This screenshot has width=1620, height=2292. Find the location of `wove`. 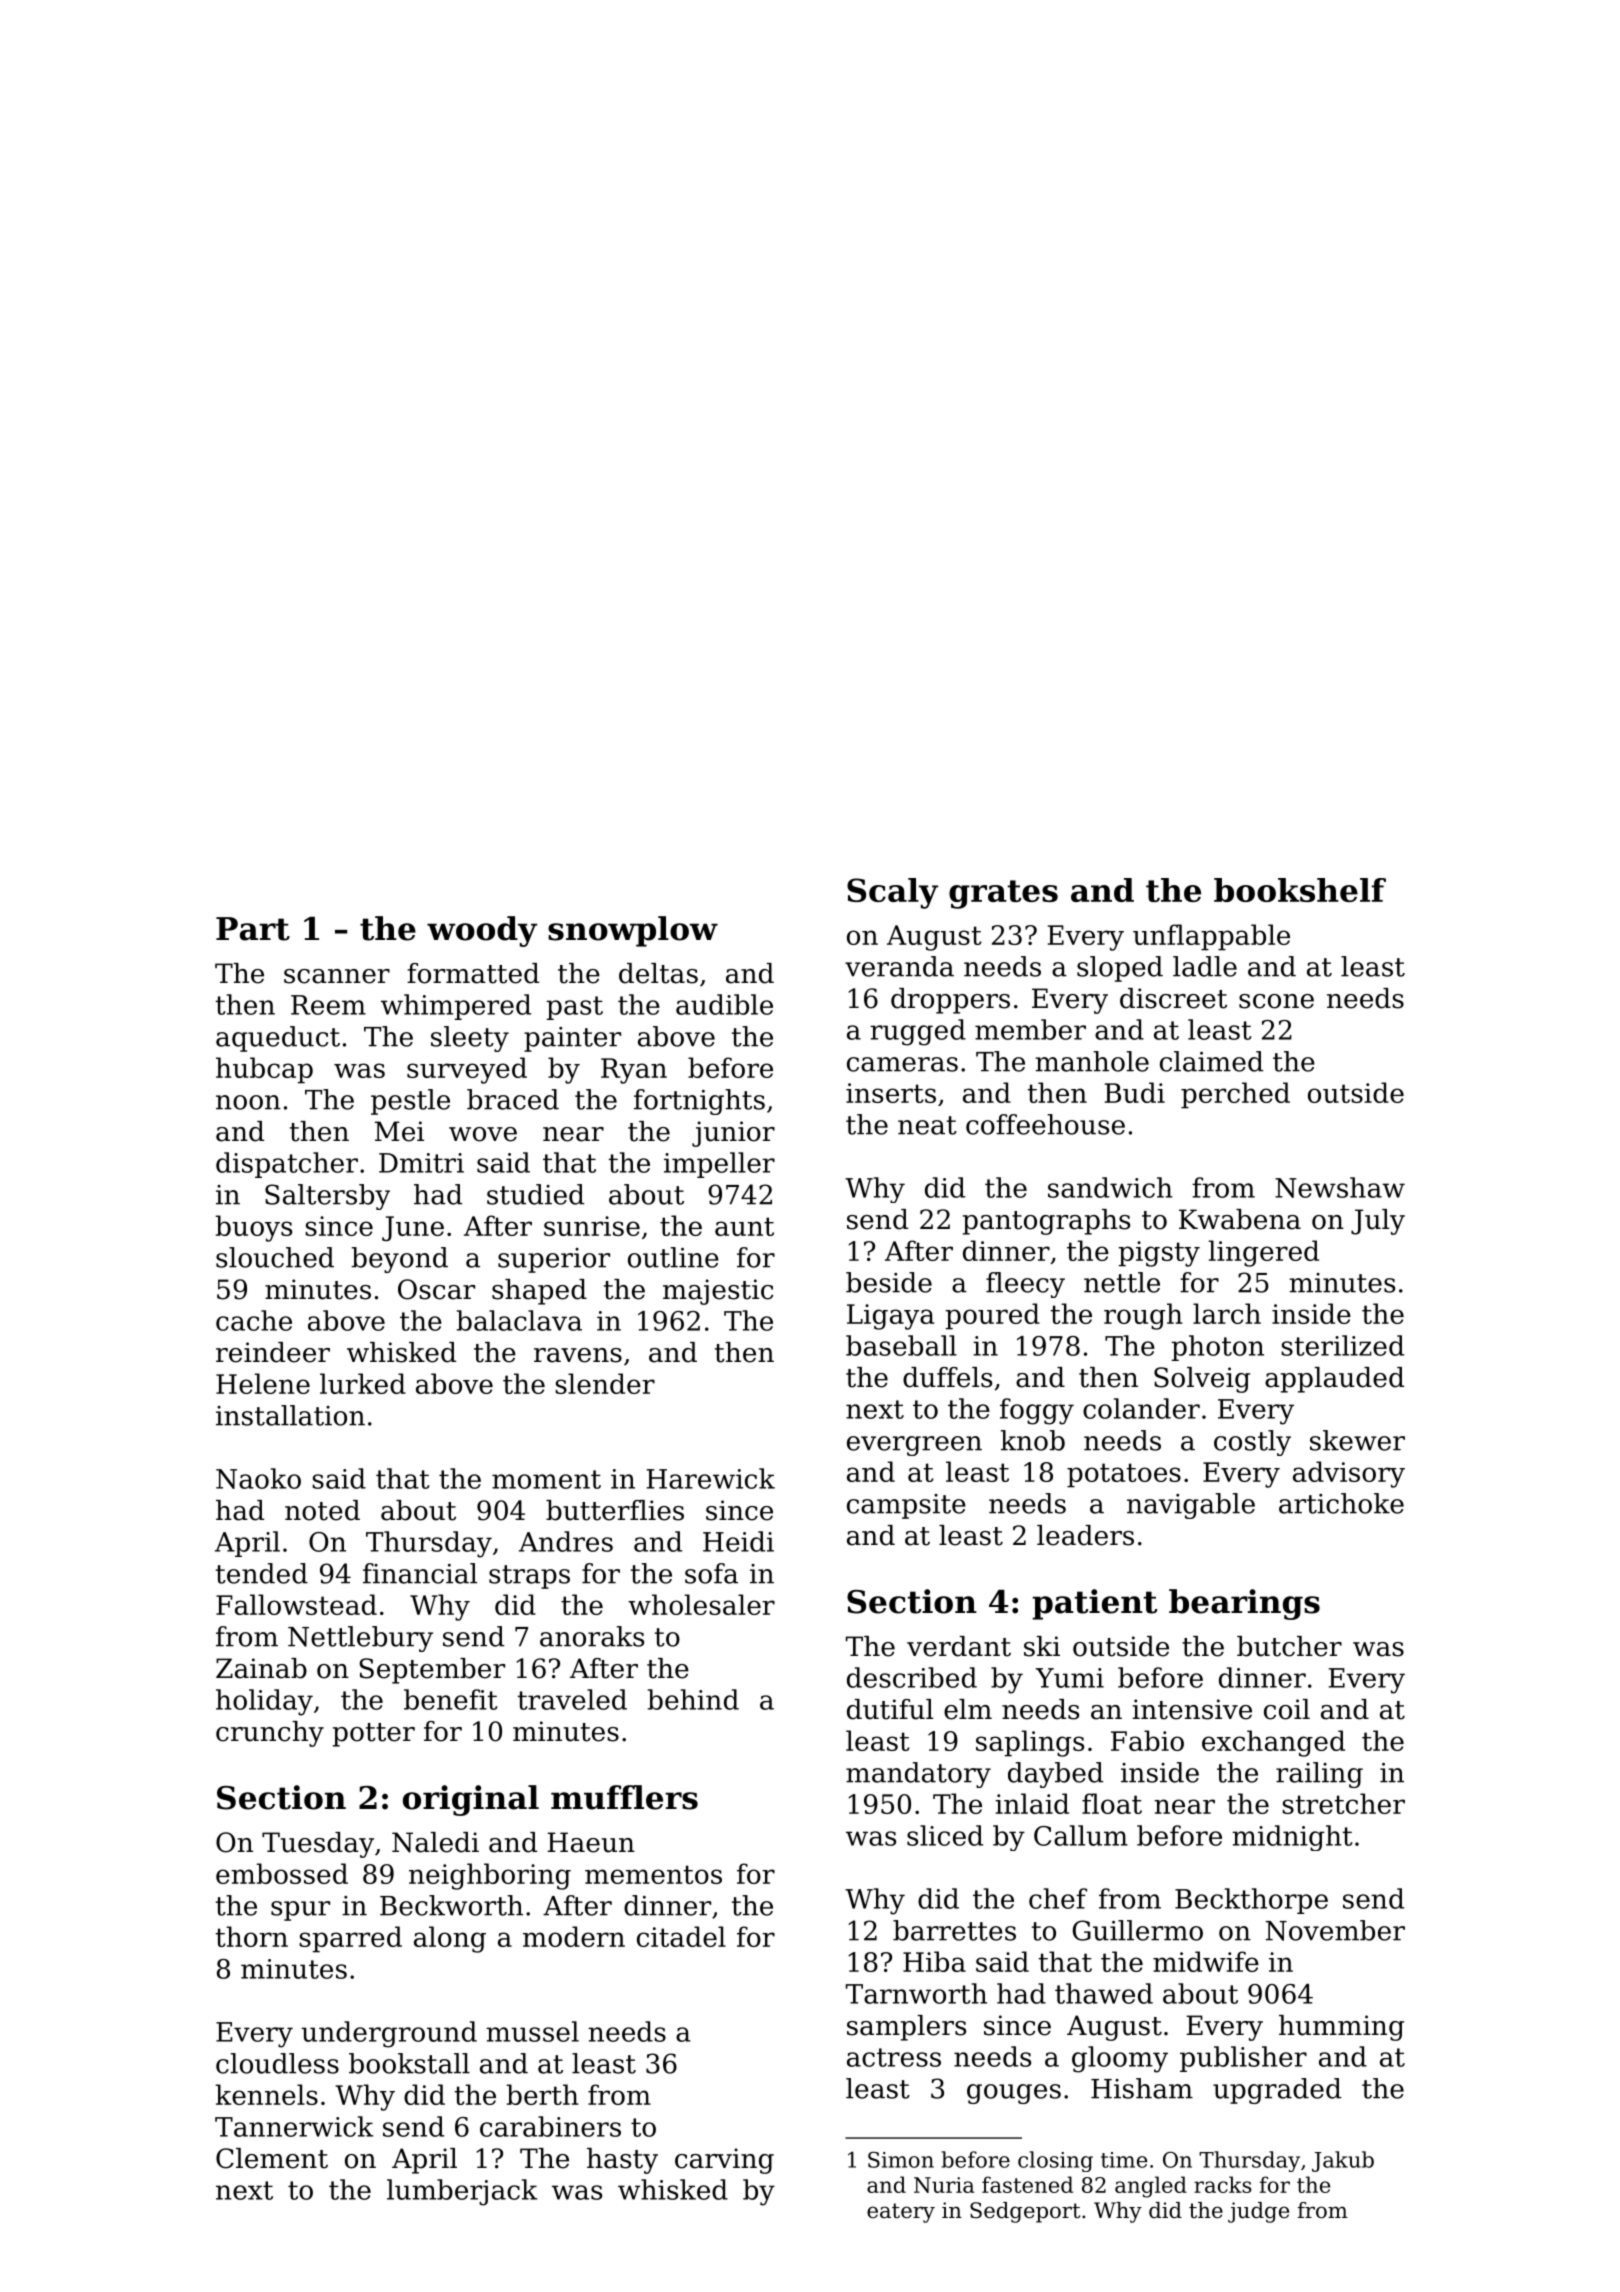

wove is located at coordinates (483, 1134).
